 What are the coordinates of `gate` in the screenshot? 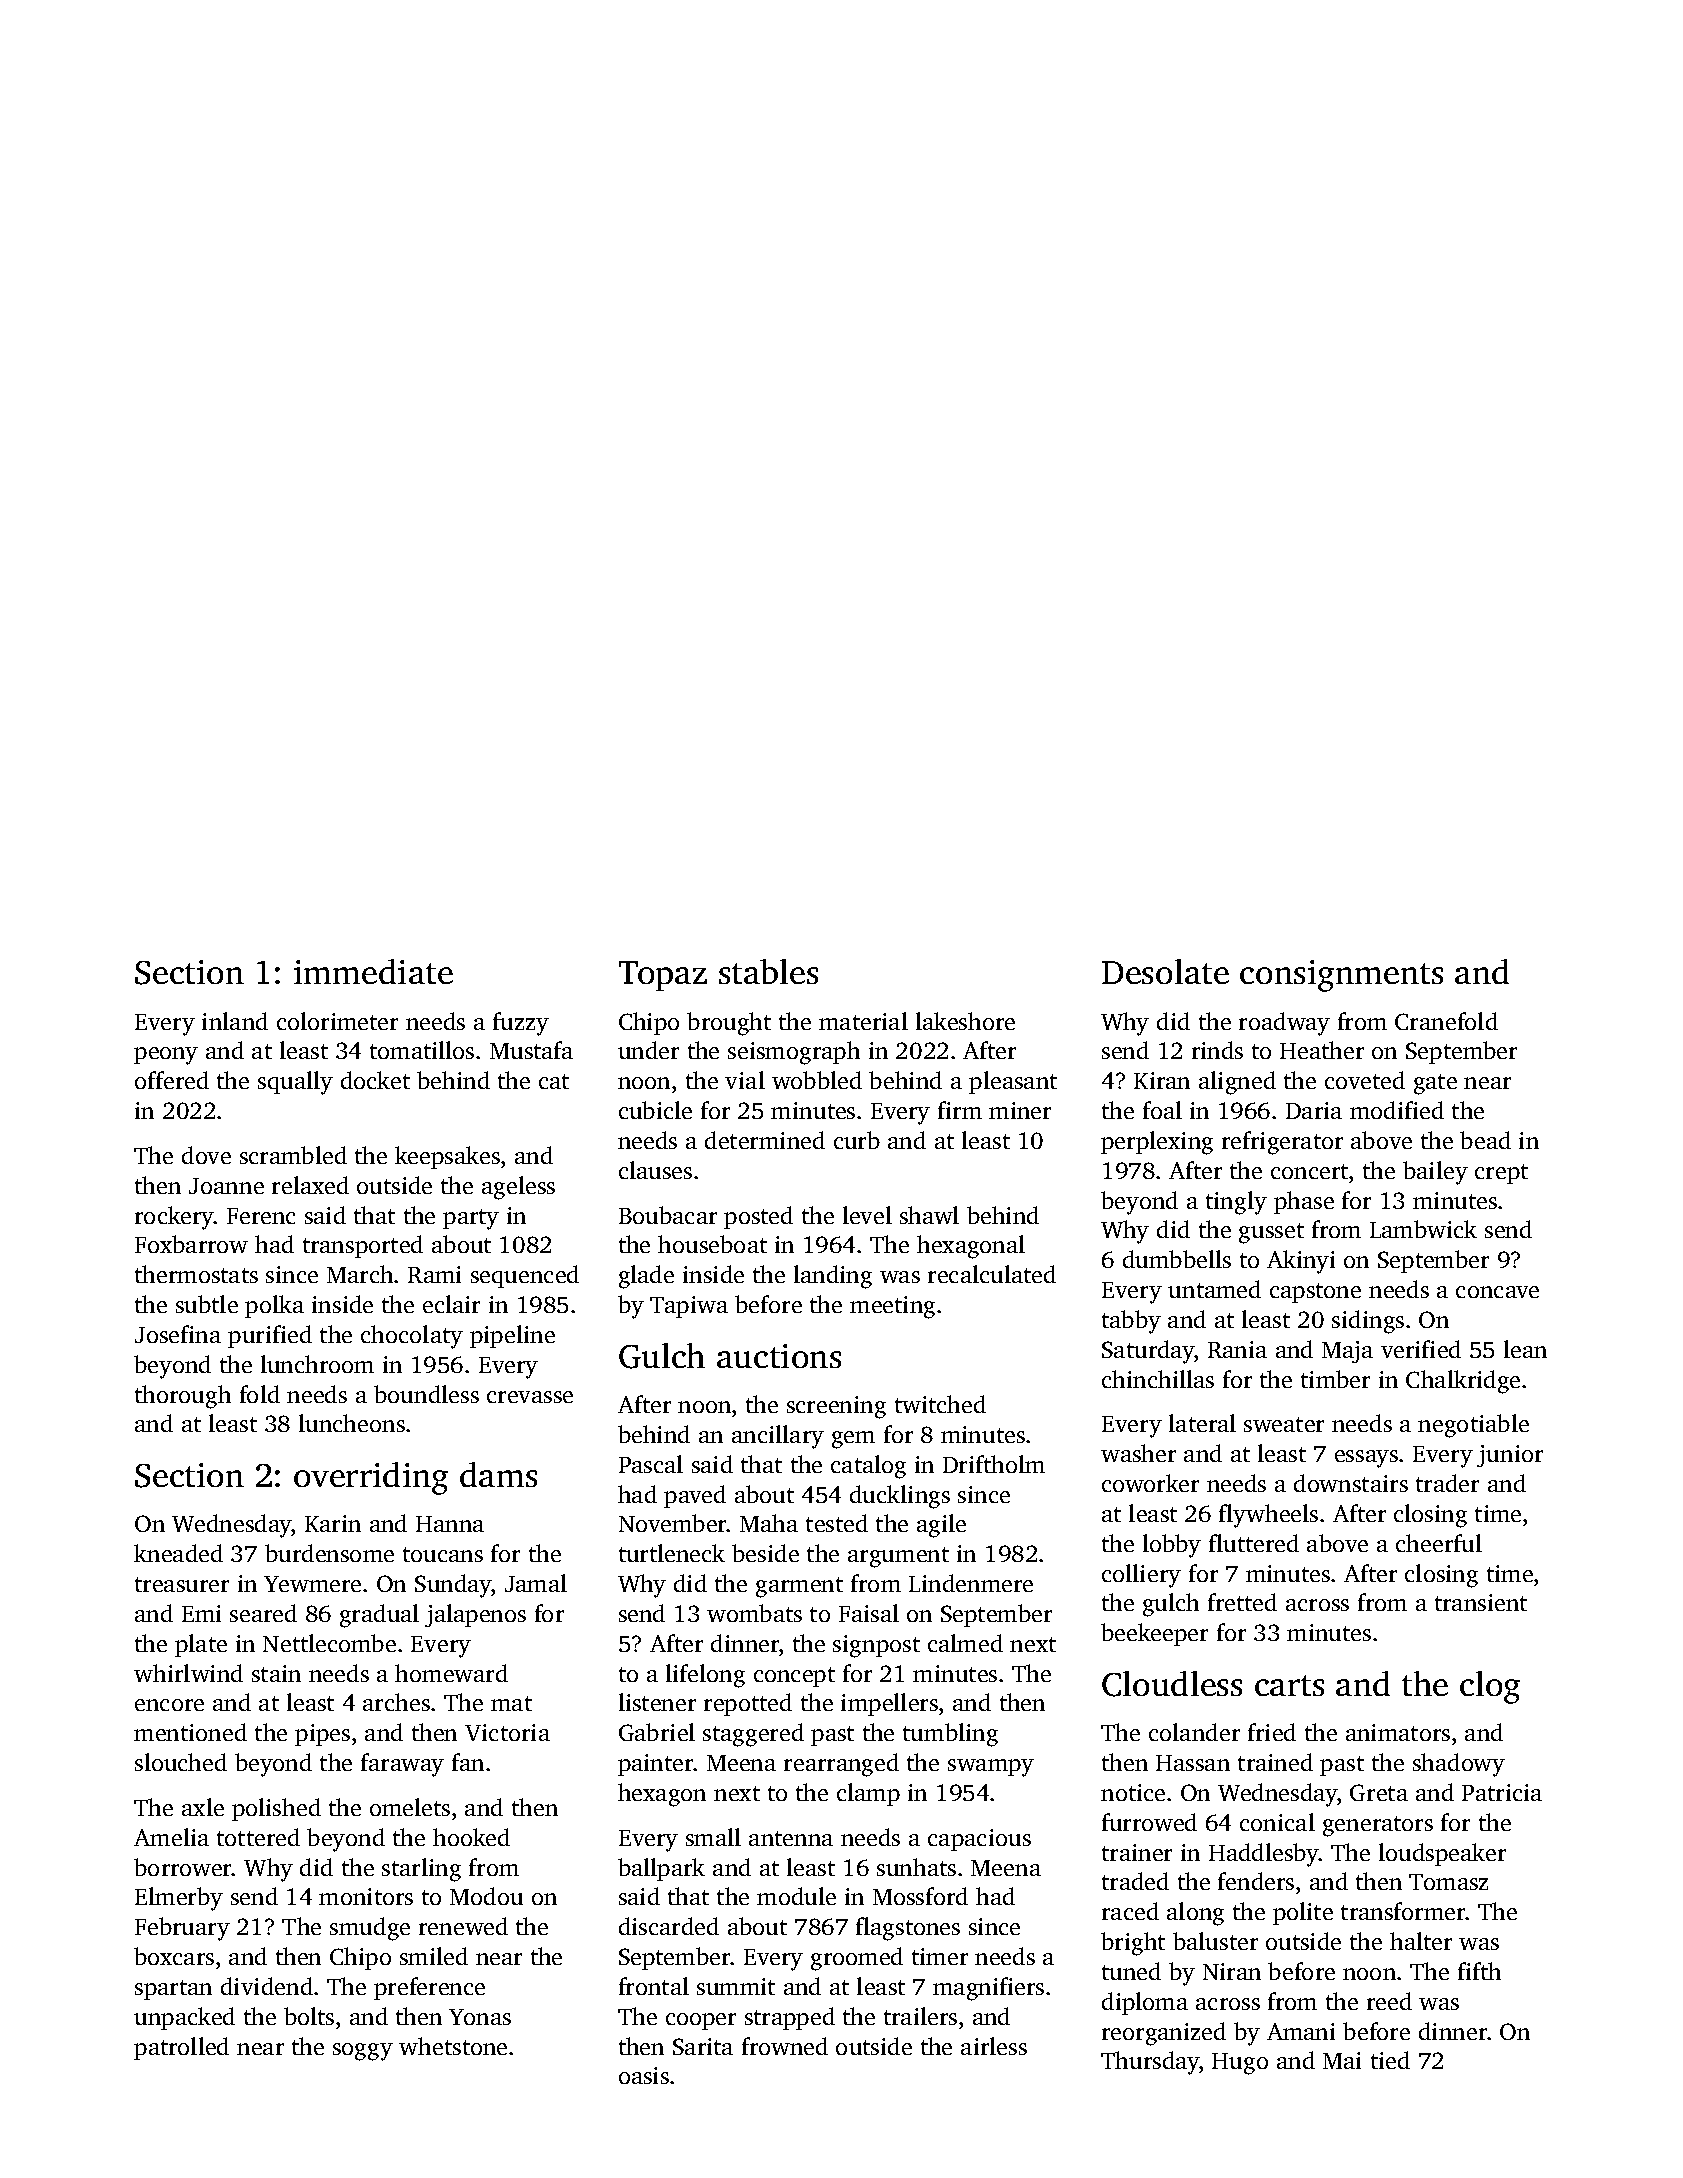 It's located at (1435, 1084).
